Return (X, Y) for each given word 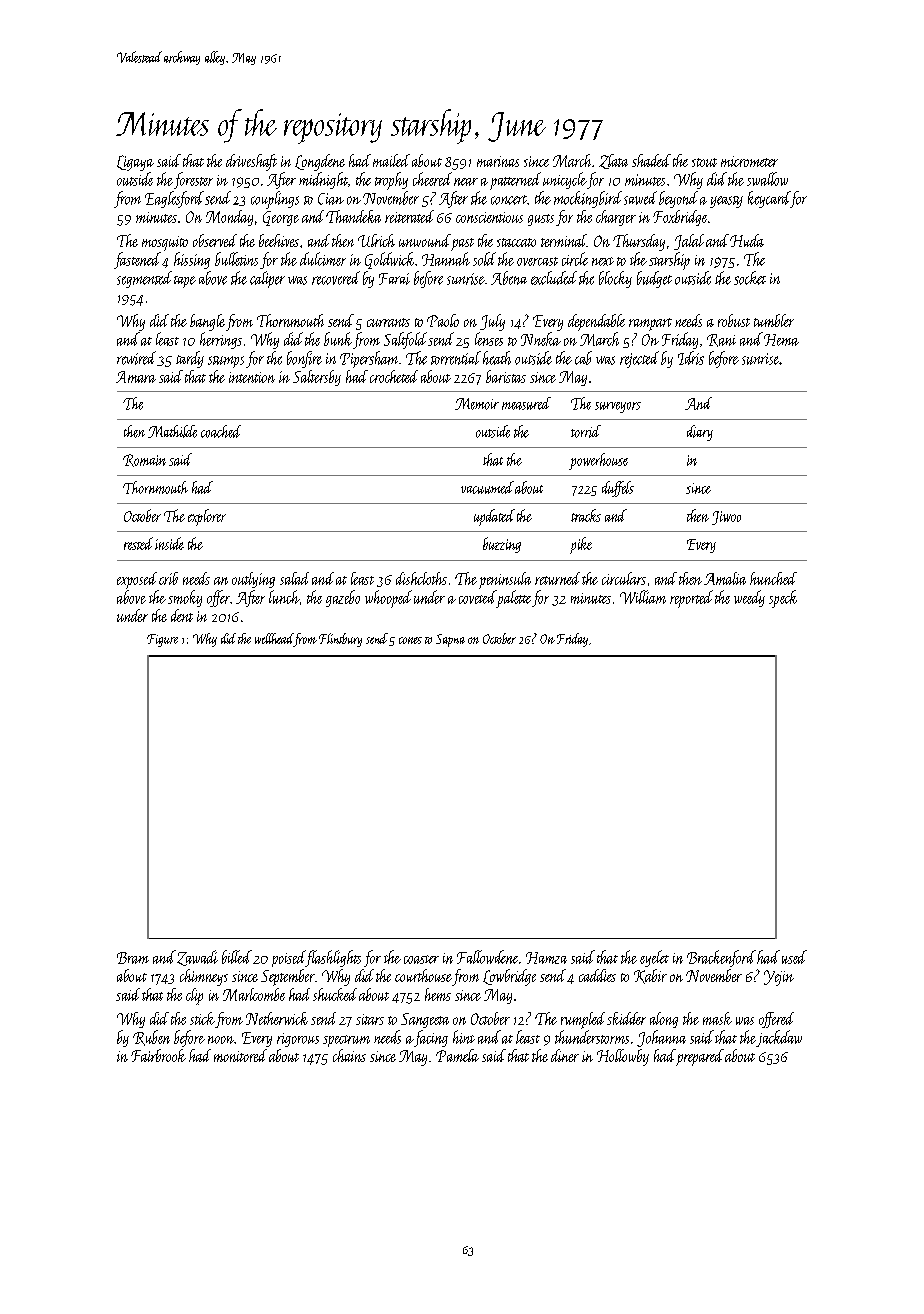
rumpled (583, 1020)
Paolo (443, 320)
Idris (691, 358)
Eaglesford (174, 199)
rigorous (298, 1040)
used (794, 957)
